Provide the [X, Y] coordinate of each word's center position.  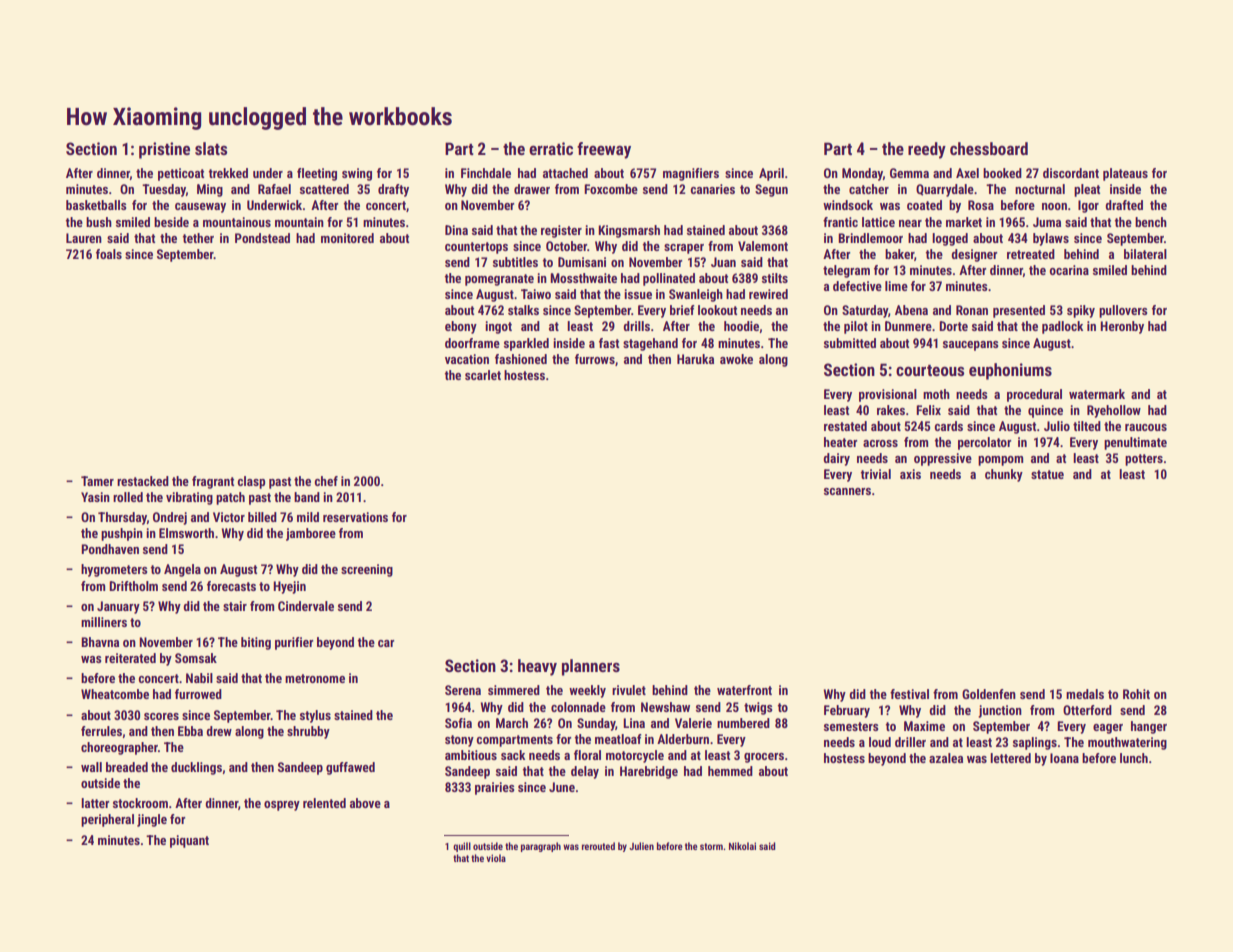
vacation [467, 359]
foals [109, 254]
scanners [847, 491]
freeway [604, 150]
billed [262, 517]
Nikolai [742, 846]
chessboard [989, 148]
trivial [876, 474]
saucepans [970, 346]
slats [211, 148]
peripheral [107, 820]
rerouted [598, 846]
